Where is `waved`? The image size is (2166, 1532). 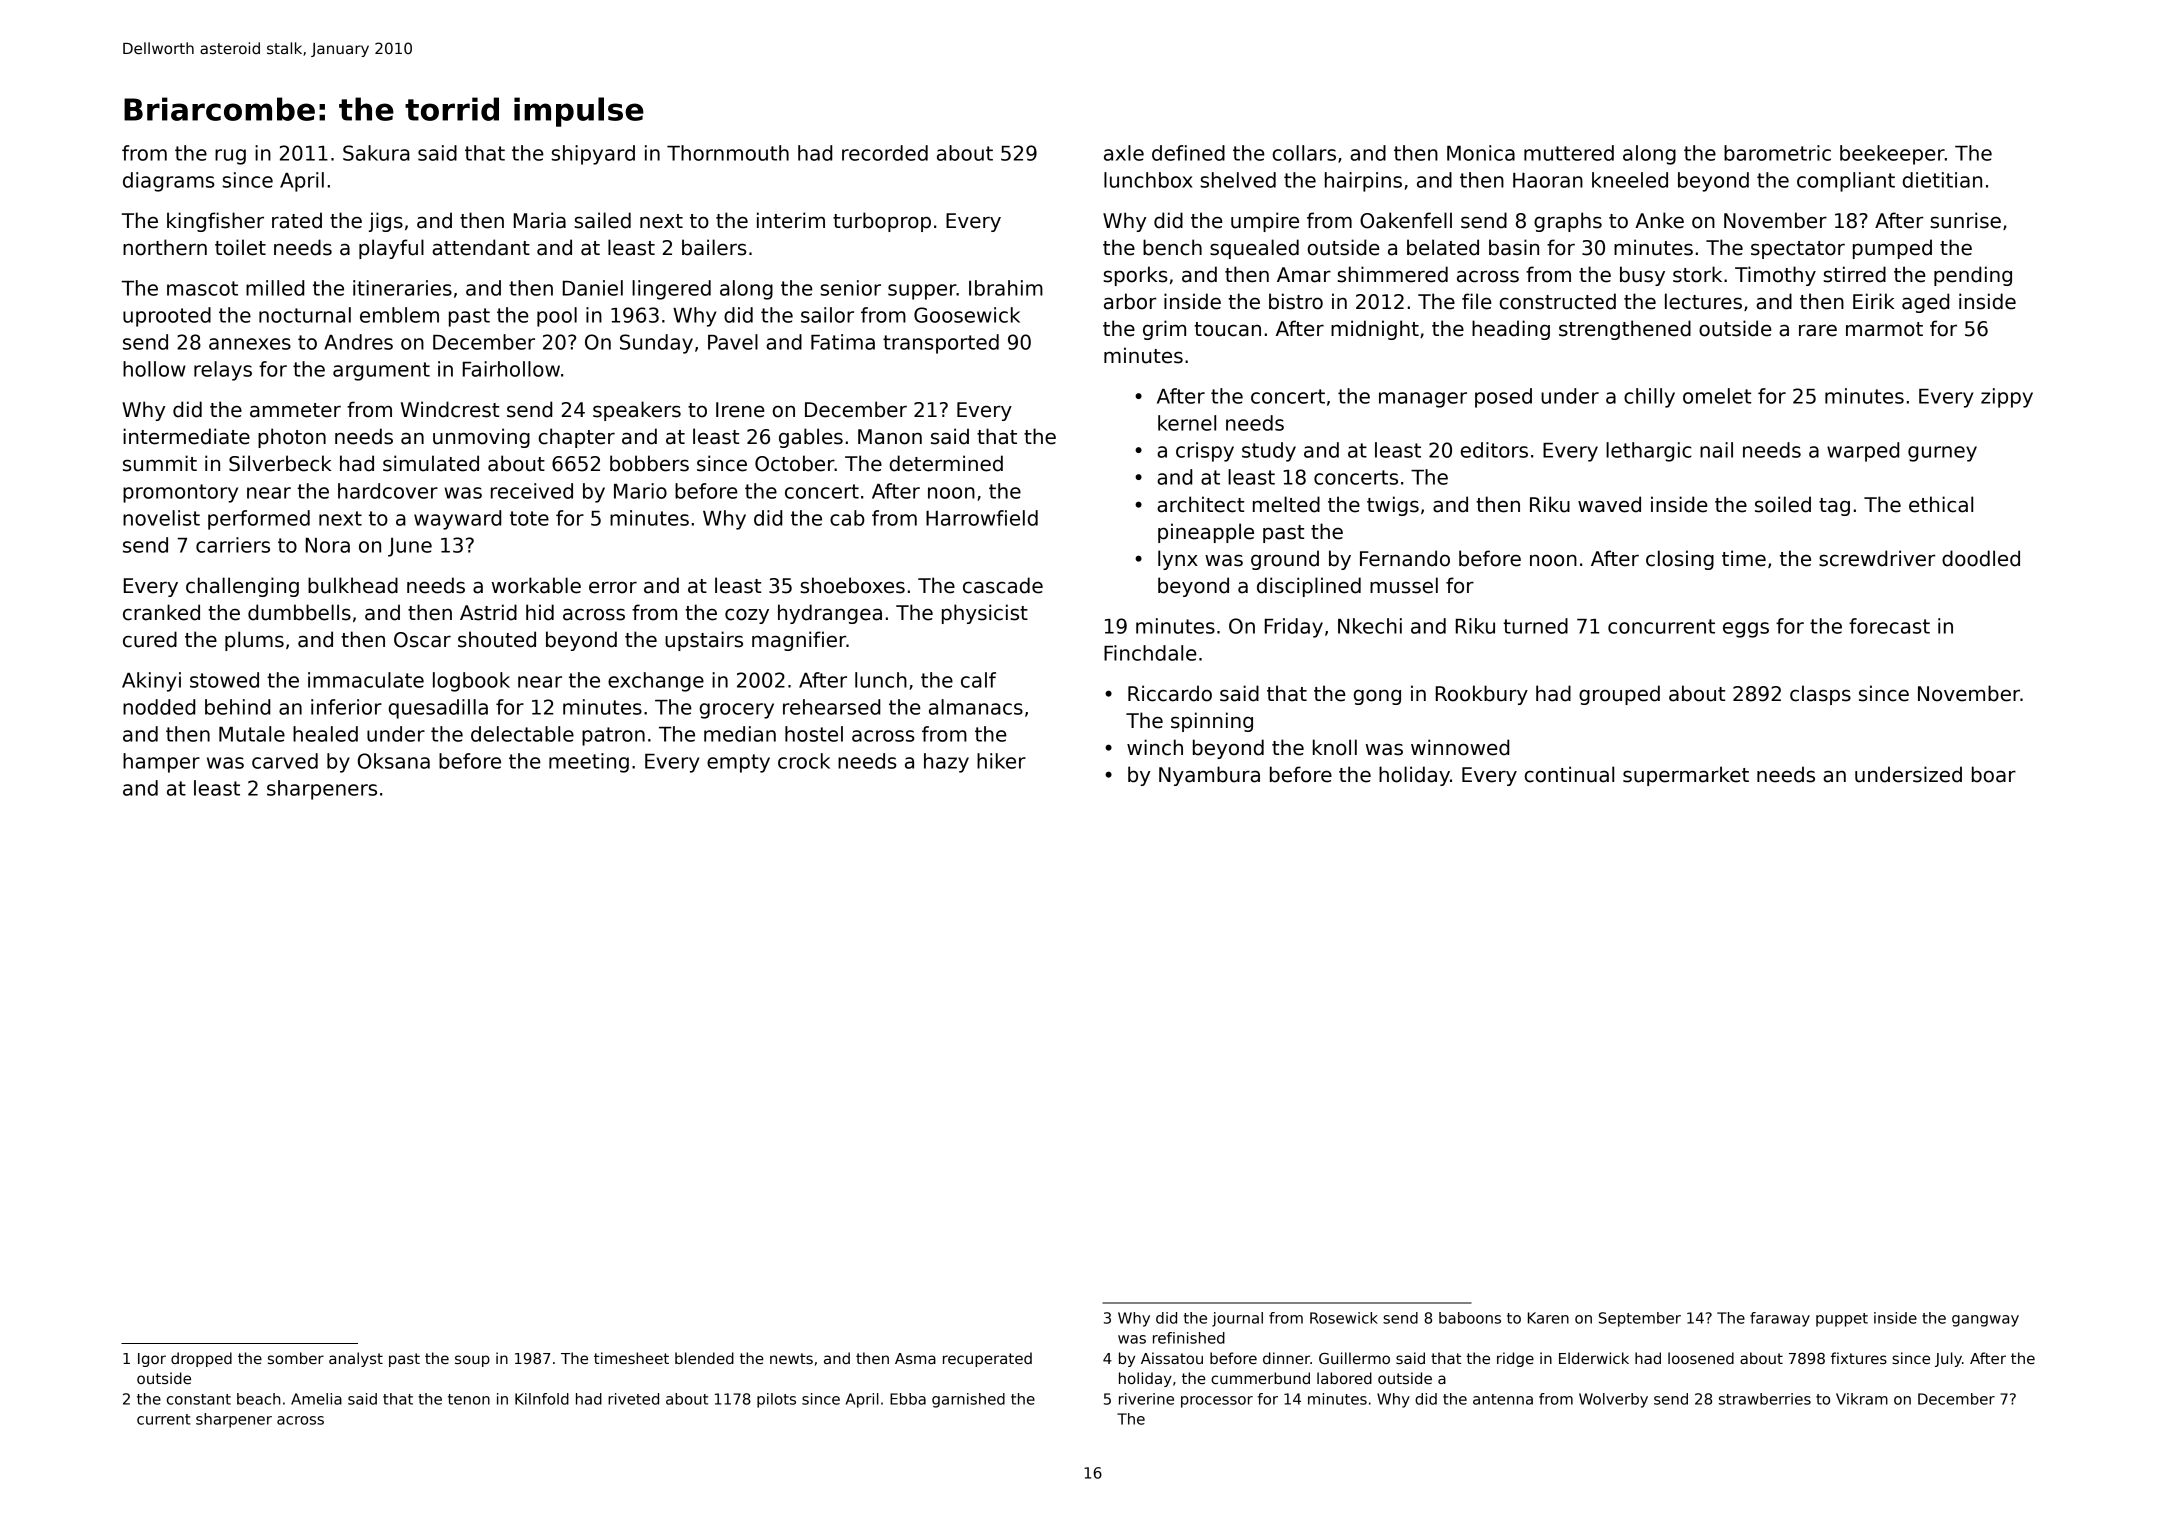 waved is located at coordinates (1609, 504).
